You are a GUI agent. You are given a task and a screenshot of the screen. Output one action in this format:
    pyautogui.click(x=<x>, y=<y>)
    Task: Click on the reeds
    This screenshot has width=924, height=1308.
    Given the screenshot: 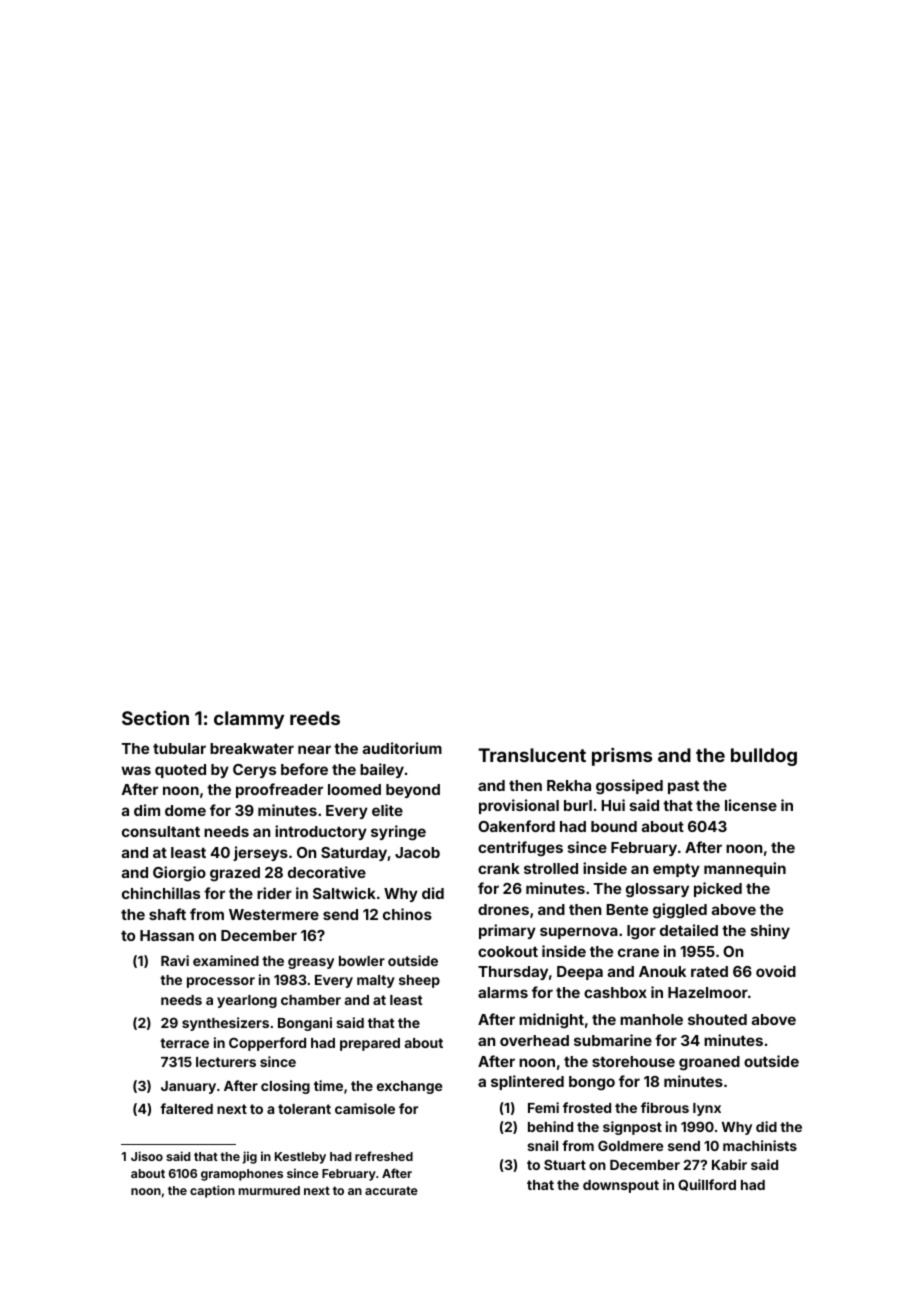 What is the action you would take?
    pyautogui.click(x=315, y=718)
